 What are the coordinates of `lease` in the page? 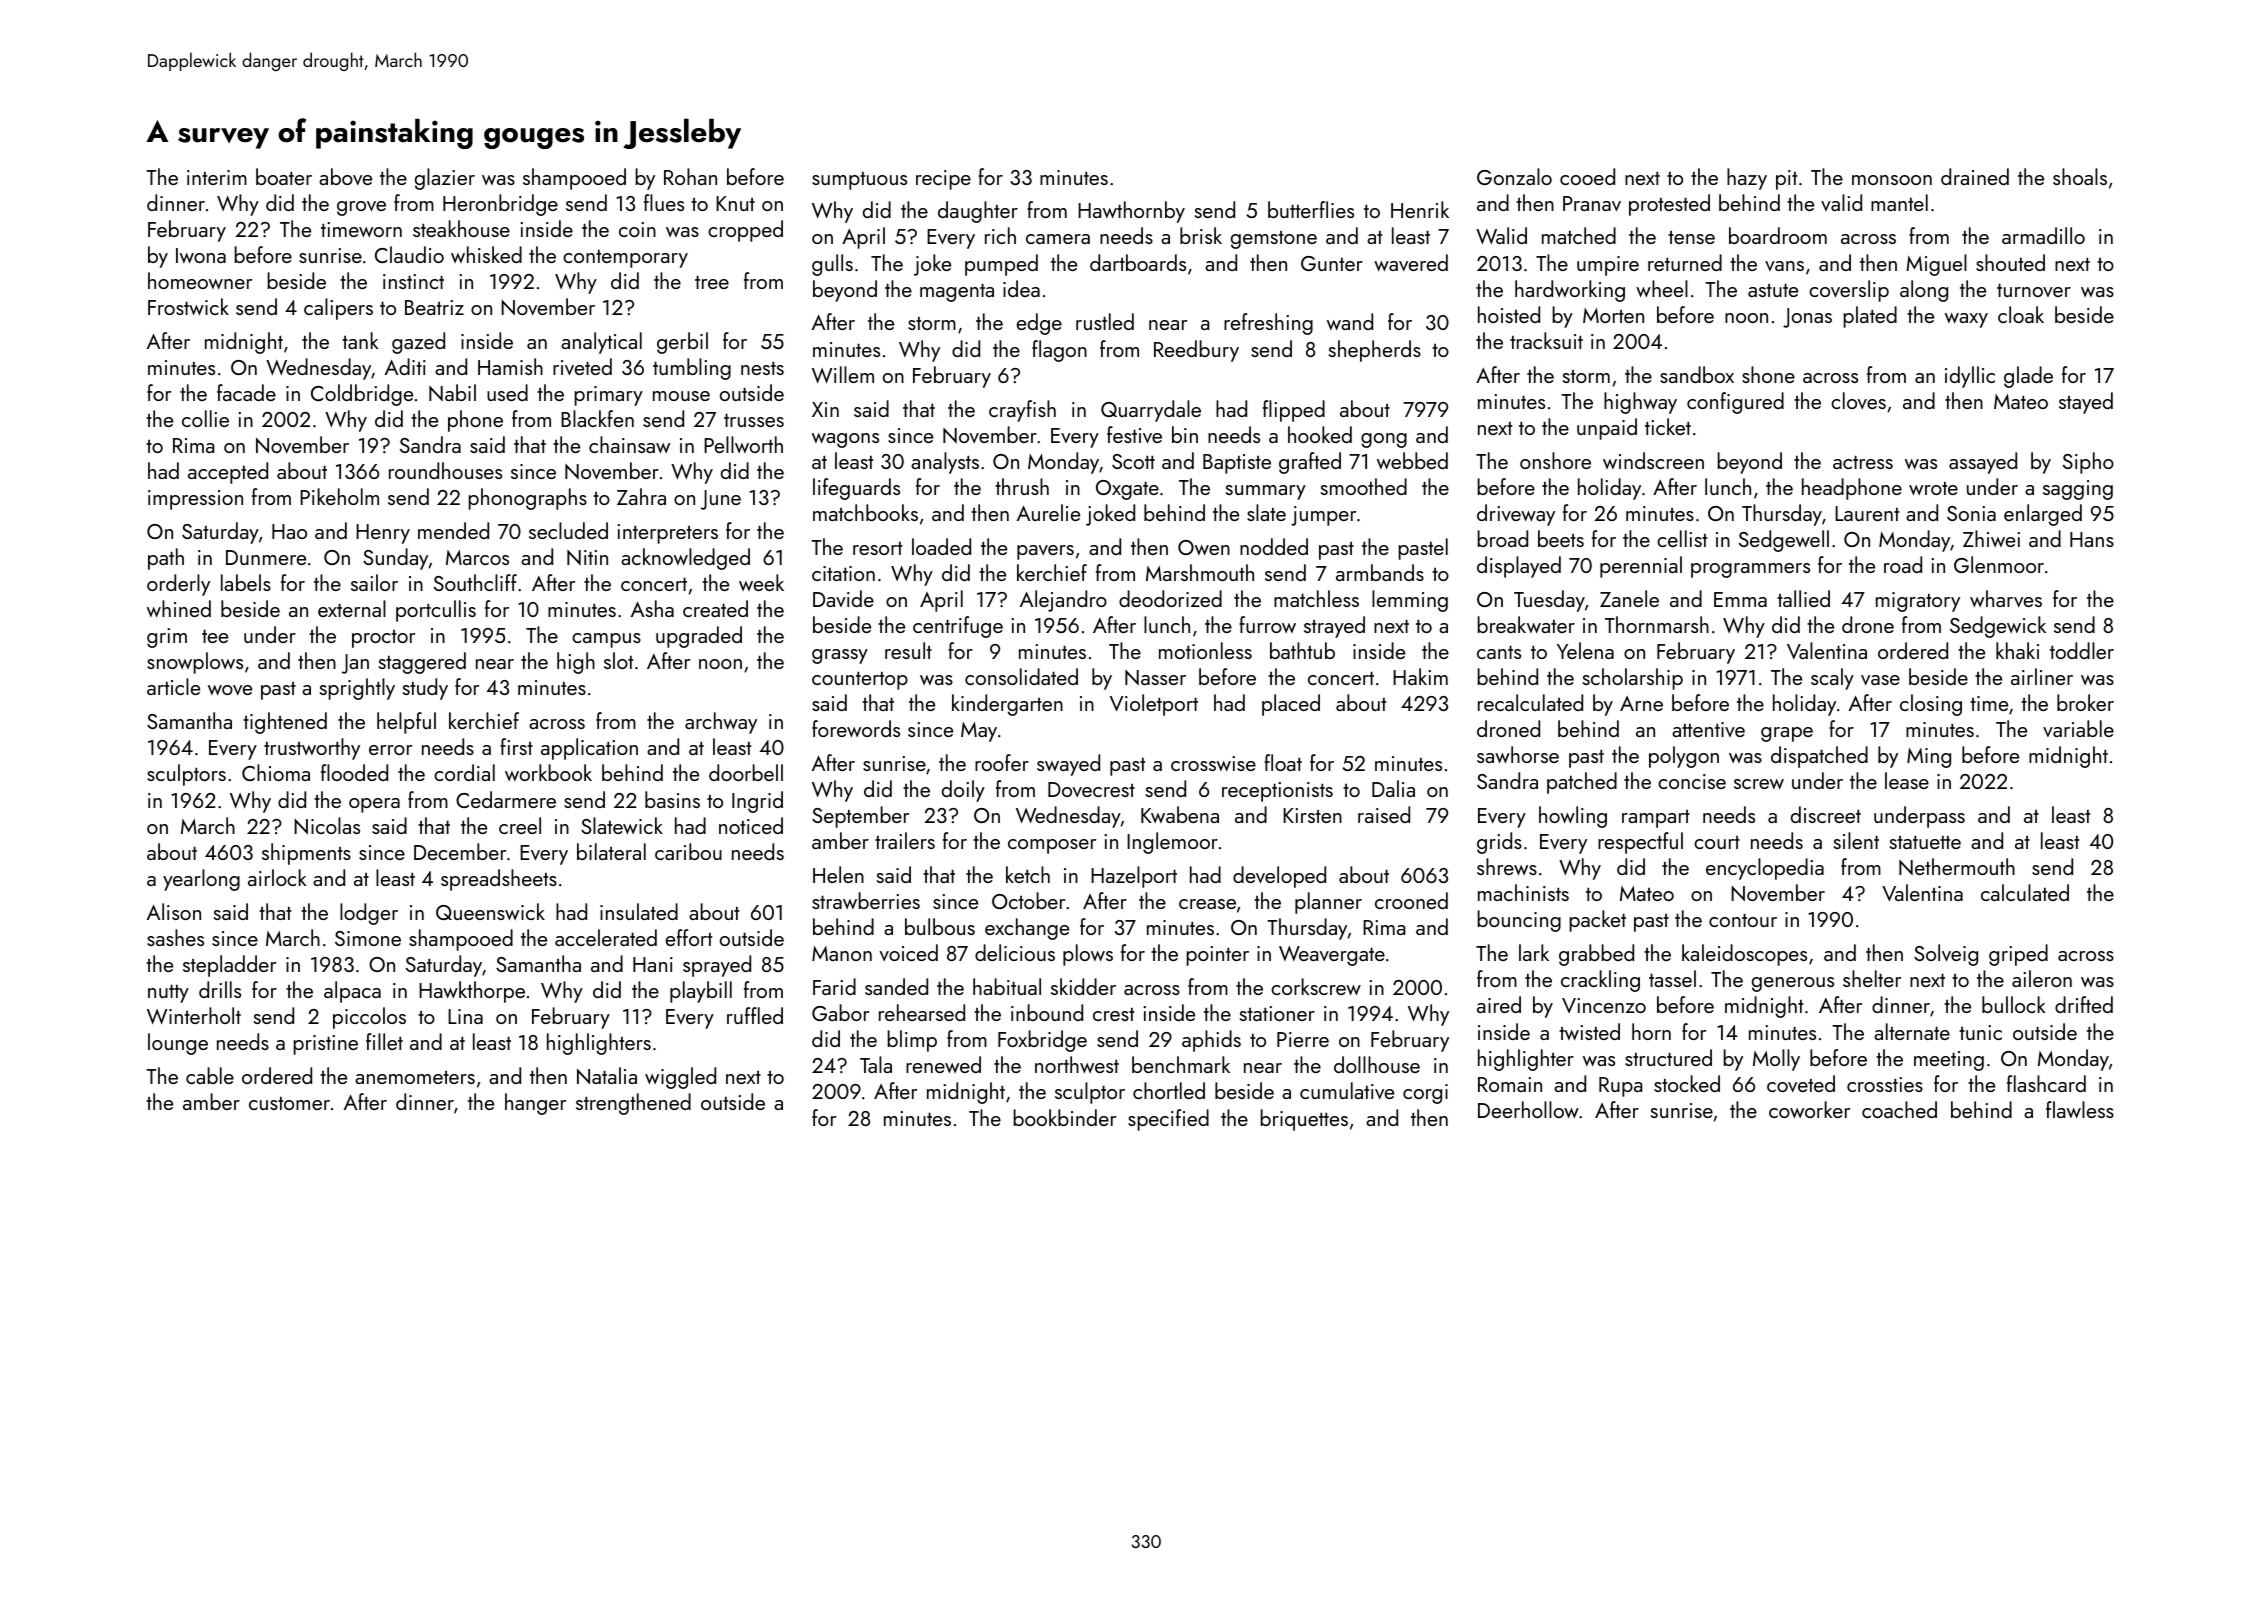 It's located at (1907, 780).
